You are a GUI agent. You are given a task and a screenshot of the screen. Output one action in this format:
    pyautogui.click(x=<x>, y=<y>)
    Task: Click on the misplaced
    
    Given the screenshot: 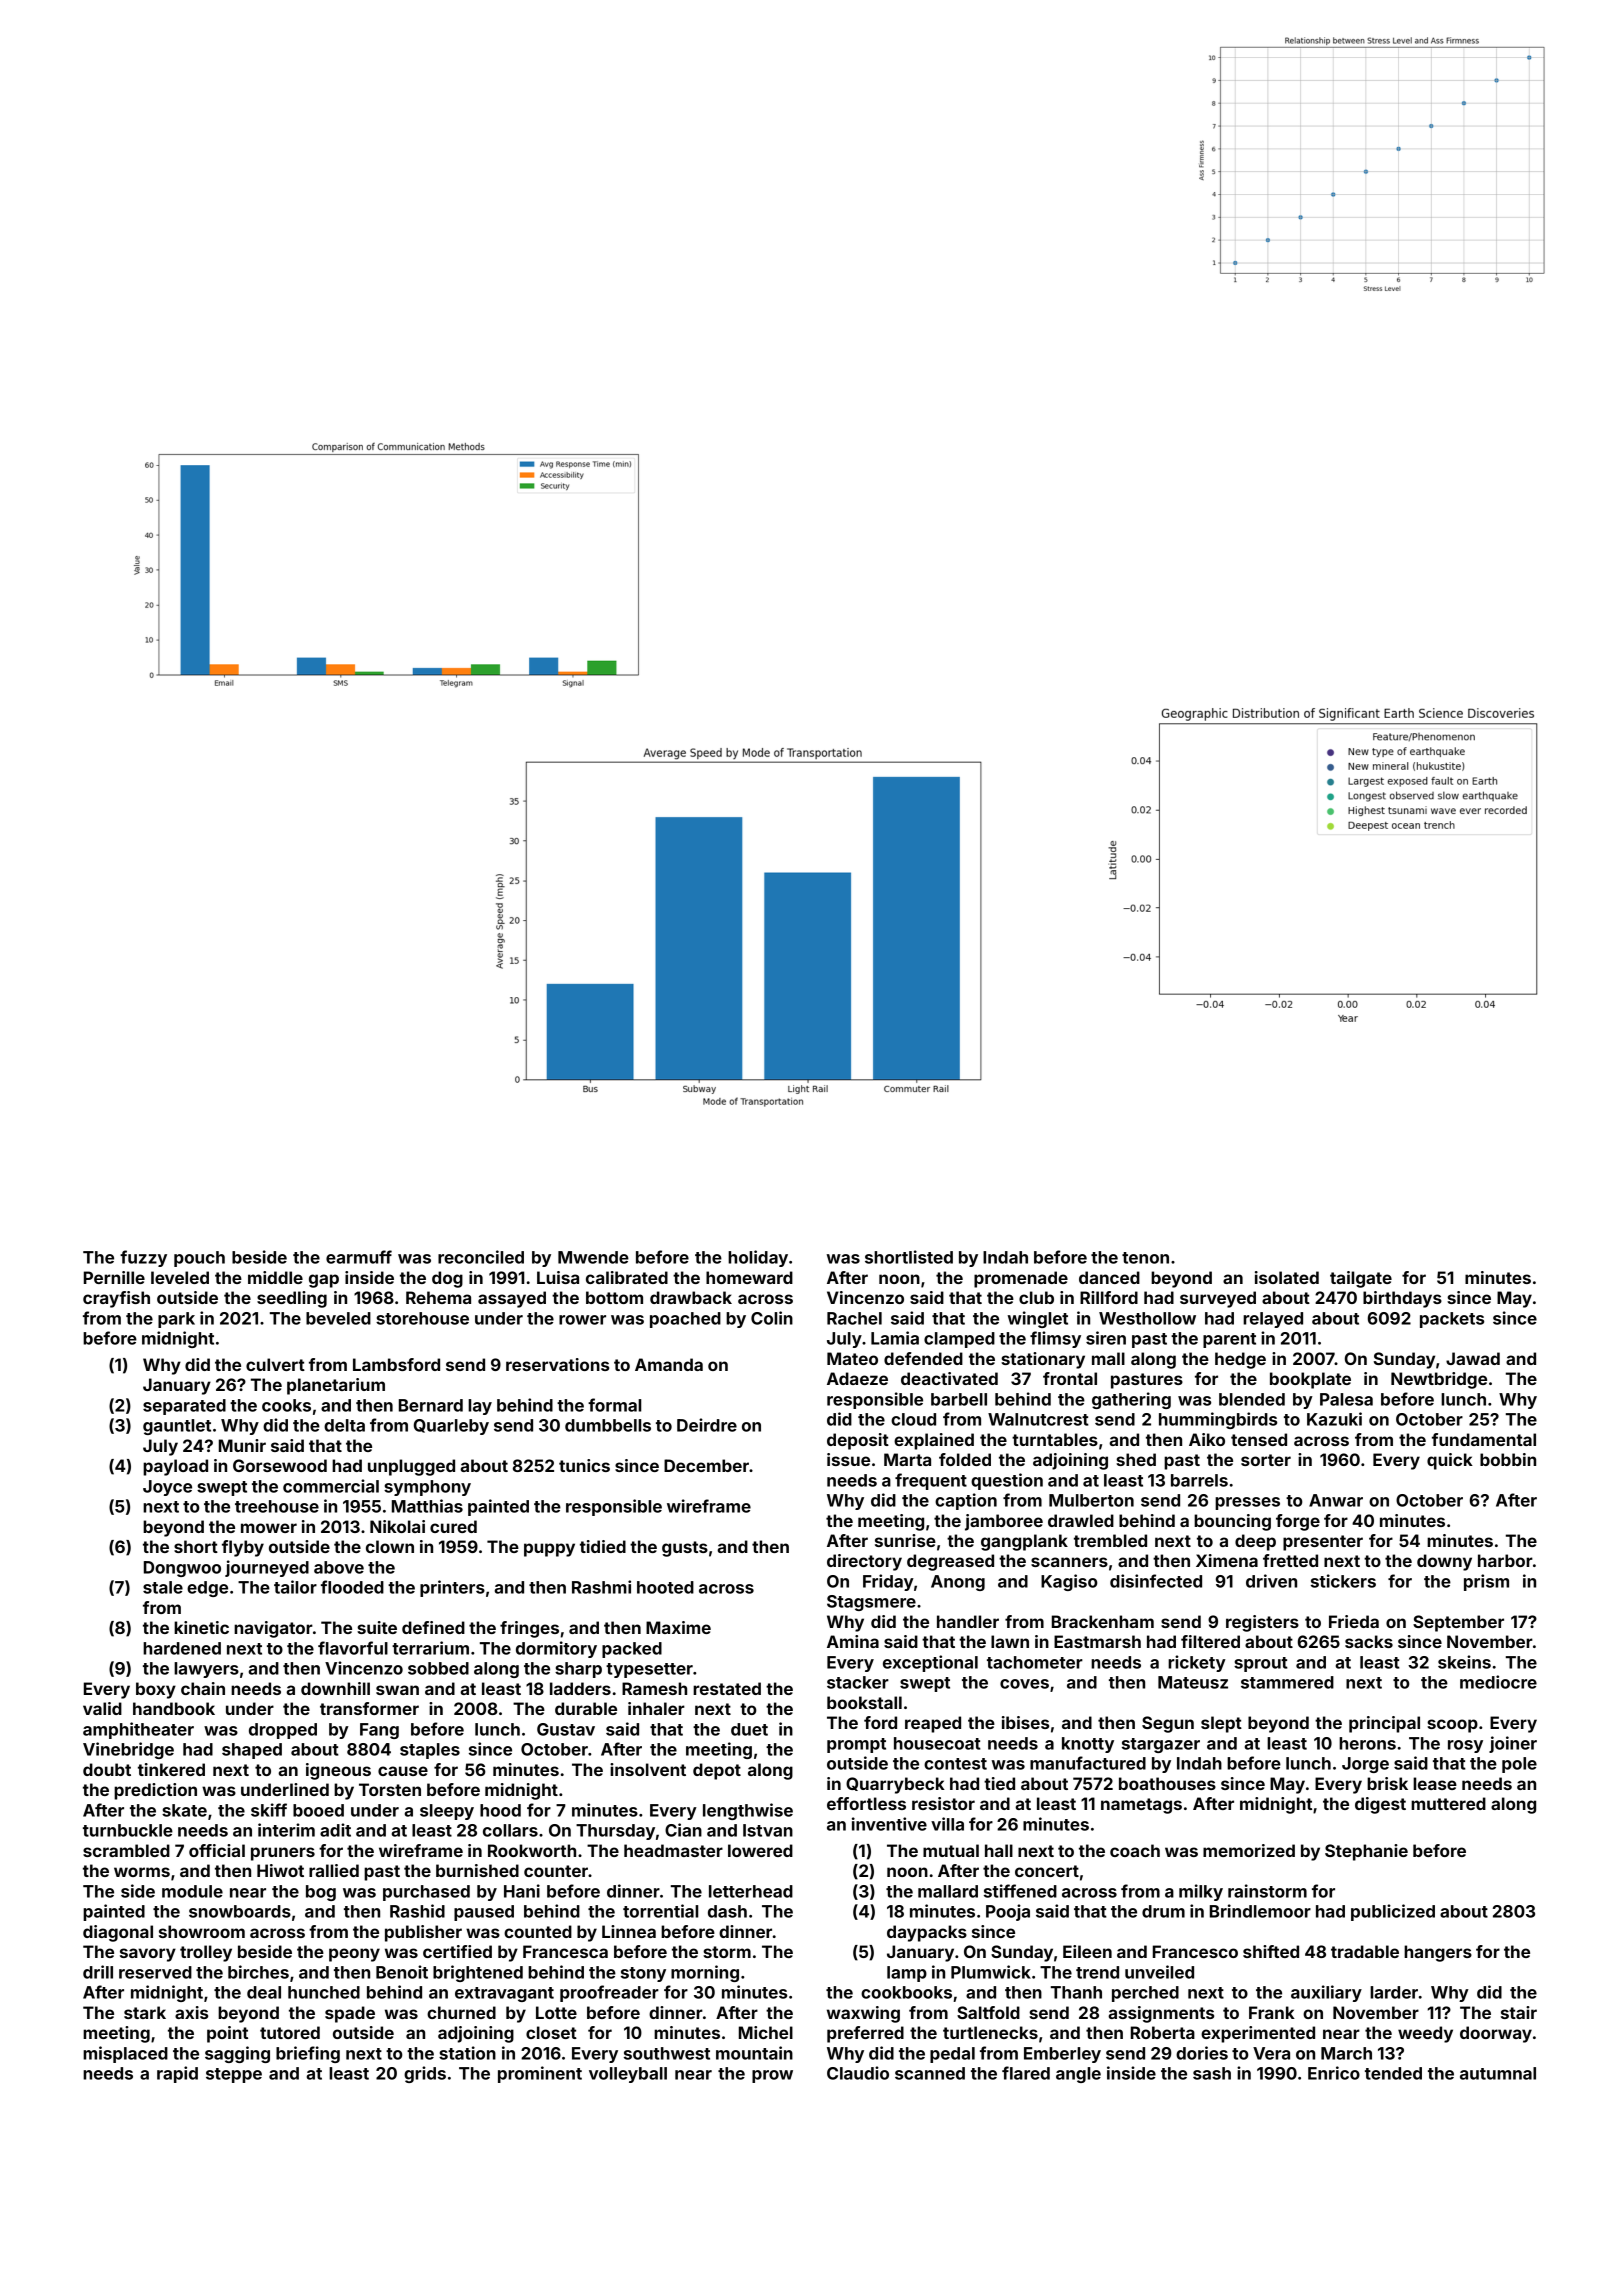 What is the action you would take?
    pyautogui.click(x=125, y=2054)
